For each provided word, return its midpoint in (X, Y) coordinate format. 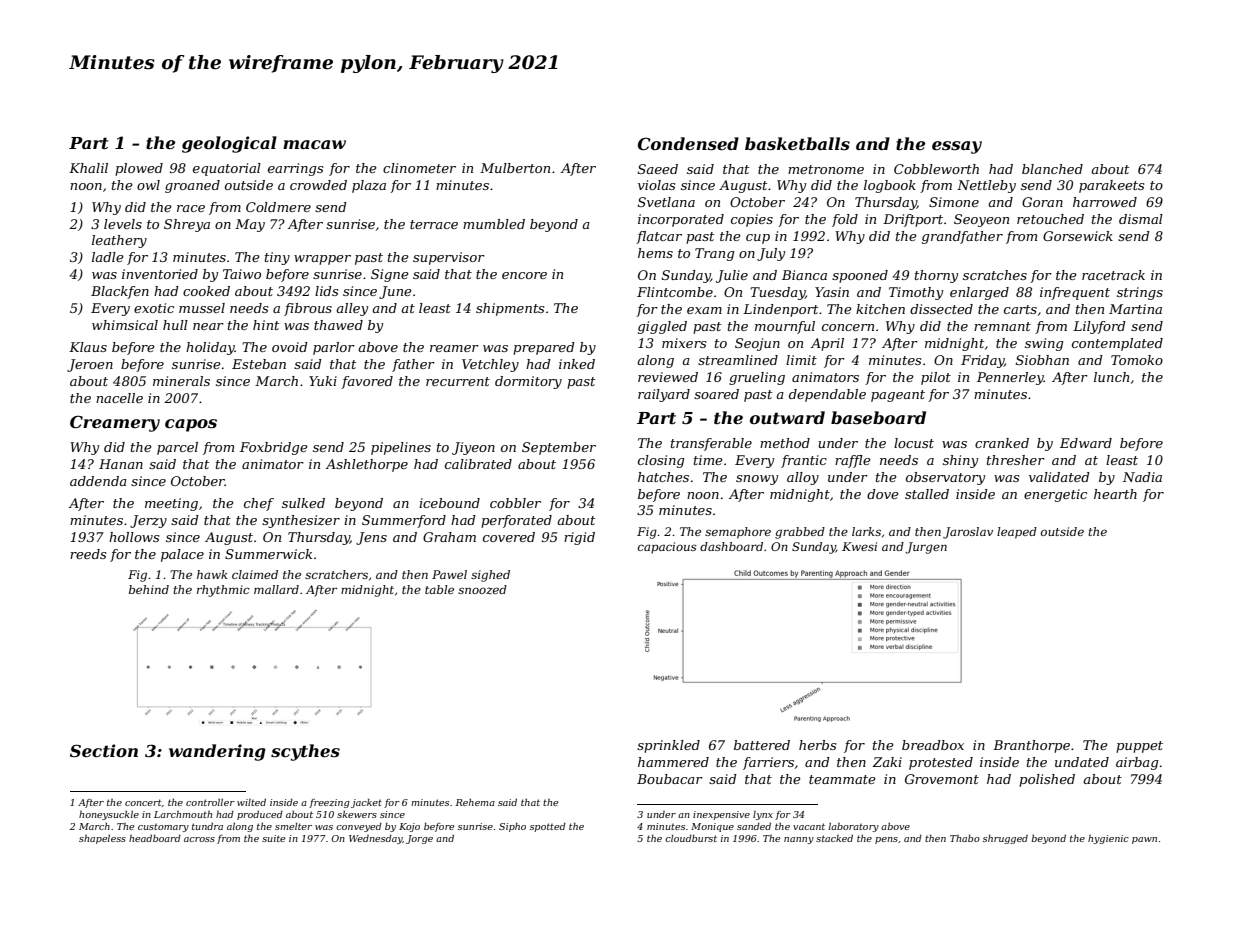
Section (104, 750)
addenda (98, 481)
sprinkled (668, 746)
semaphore (738, 533)
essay (957, 147)
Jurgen (926, 548)
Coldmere (278, 207)
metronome (826, 169)
